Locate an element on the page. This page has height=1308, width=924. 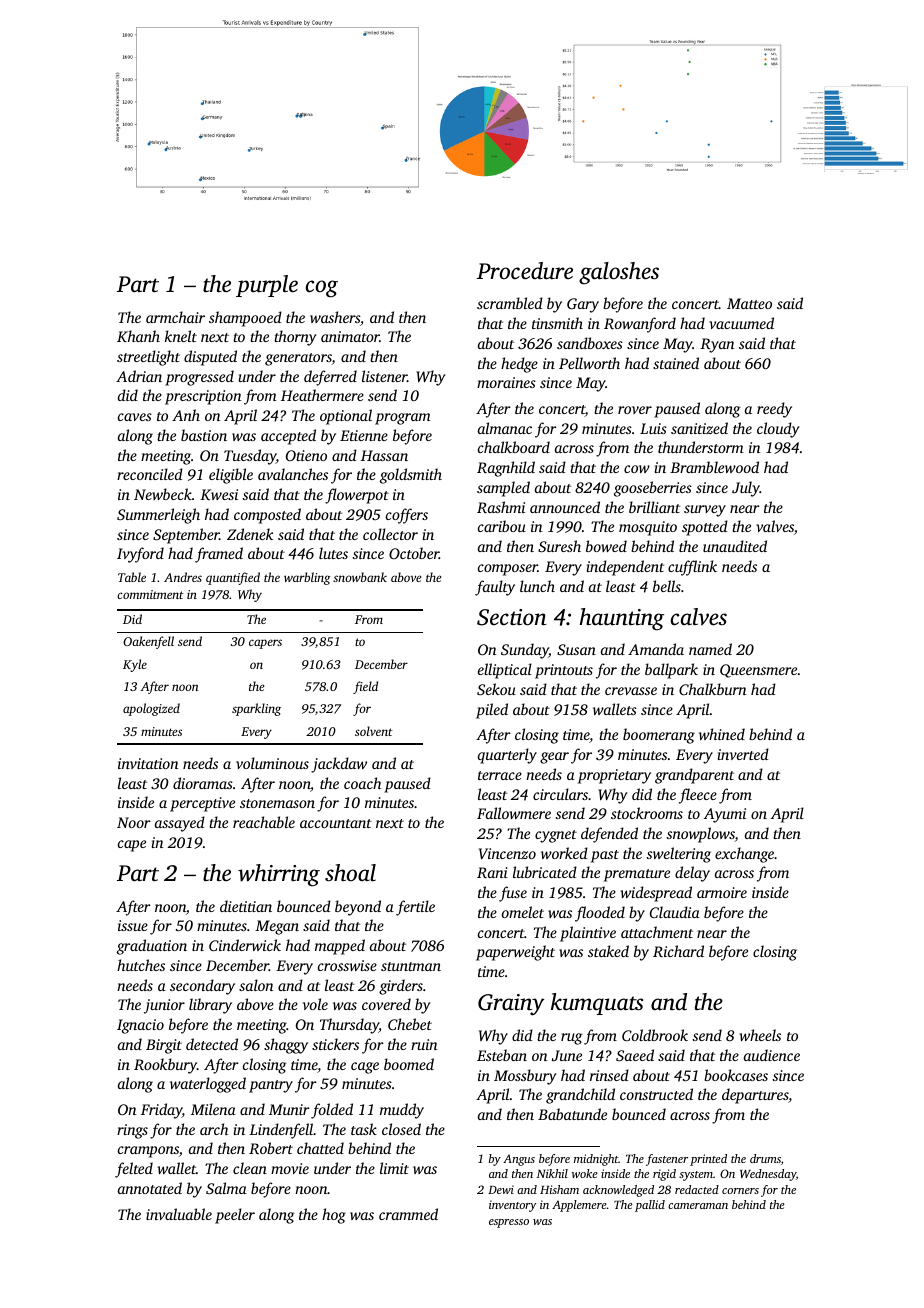
secondary is located at coordinates (202, 987).
